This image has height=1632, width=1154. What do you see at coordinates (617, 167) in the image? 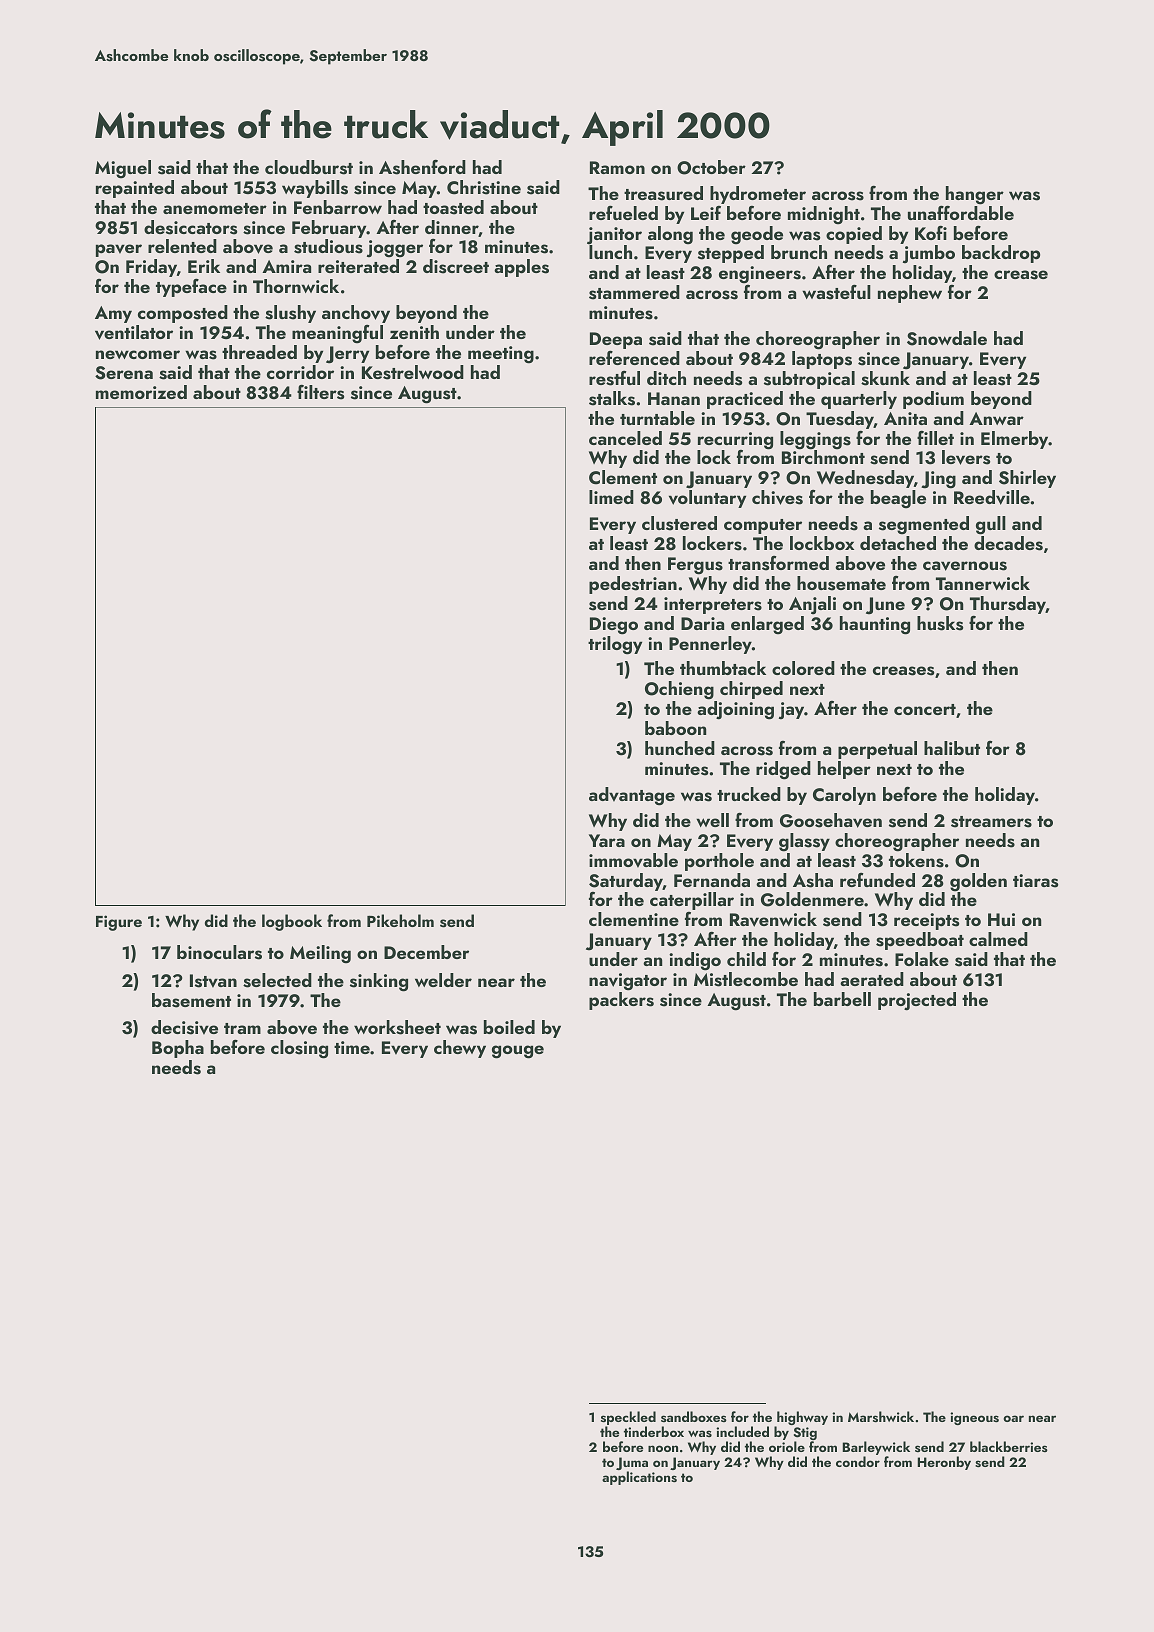
I see `Ramon` at bounding box center [617, 167].
